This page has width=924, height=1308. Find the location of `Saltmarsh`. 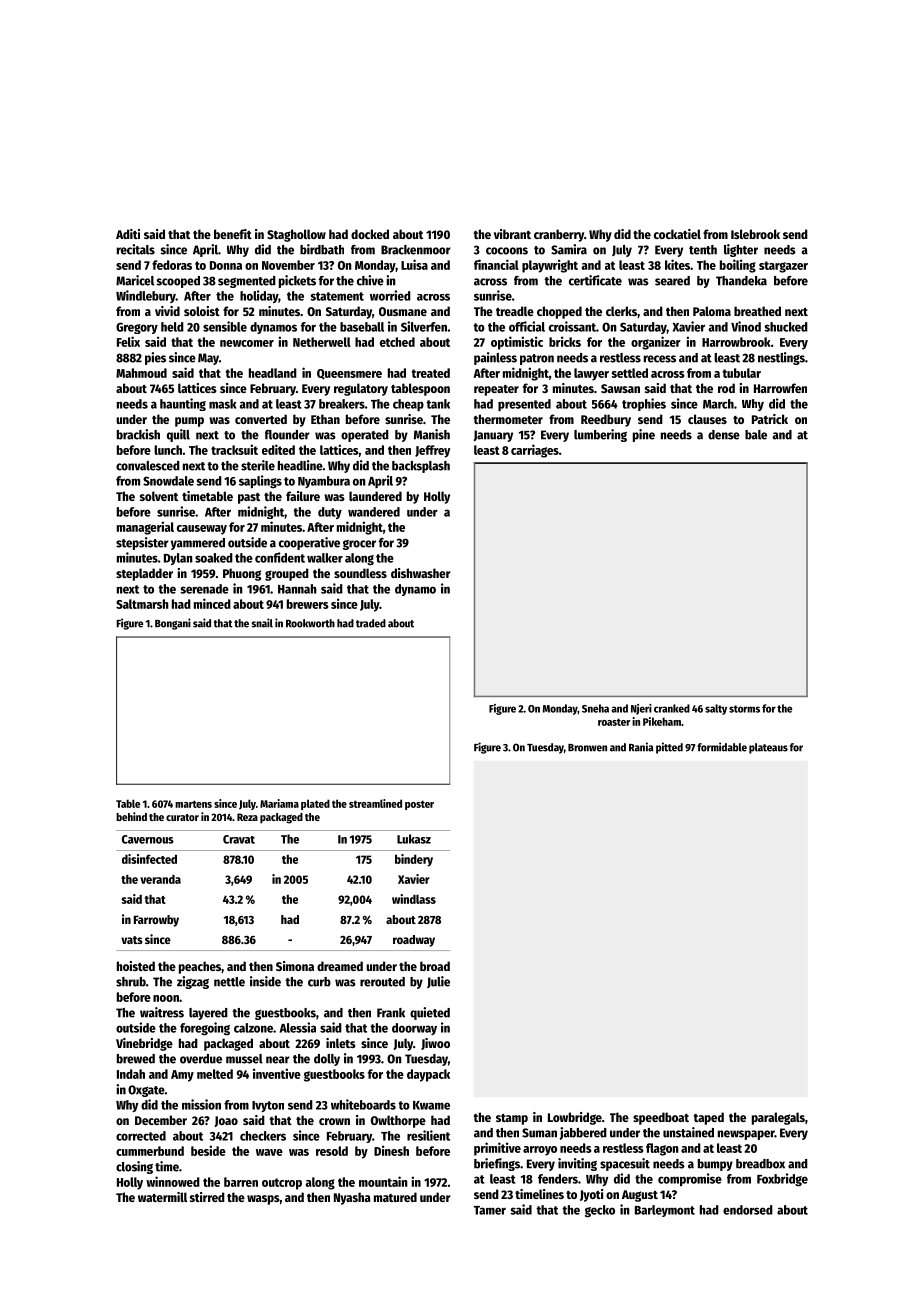

Saltmarsh is located at coordinates (142, 604).
